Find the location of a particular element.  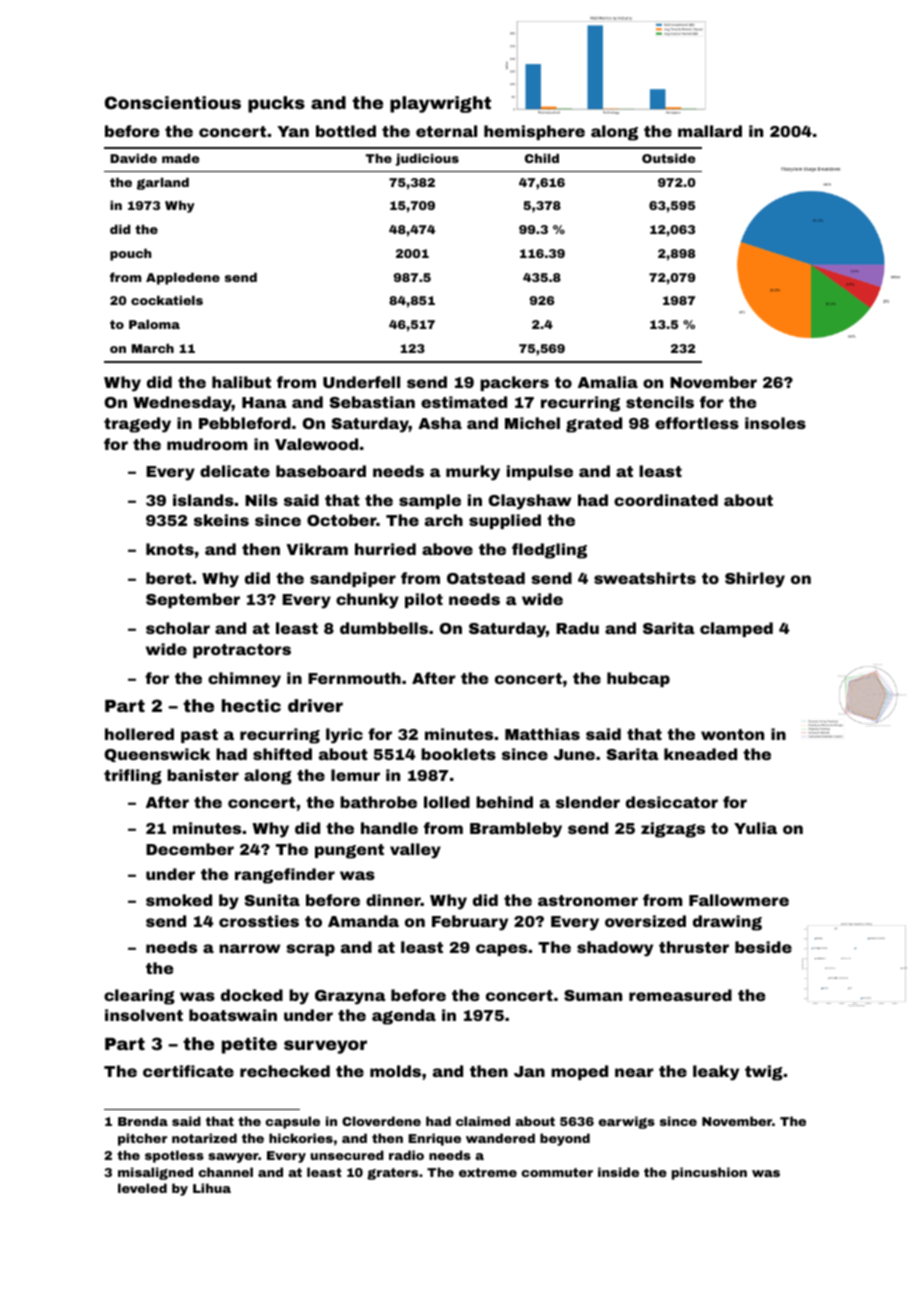

extreme is located at coordinates (488, 1172).
